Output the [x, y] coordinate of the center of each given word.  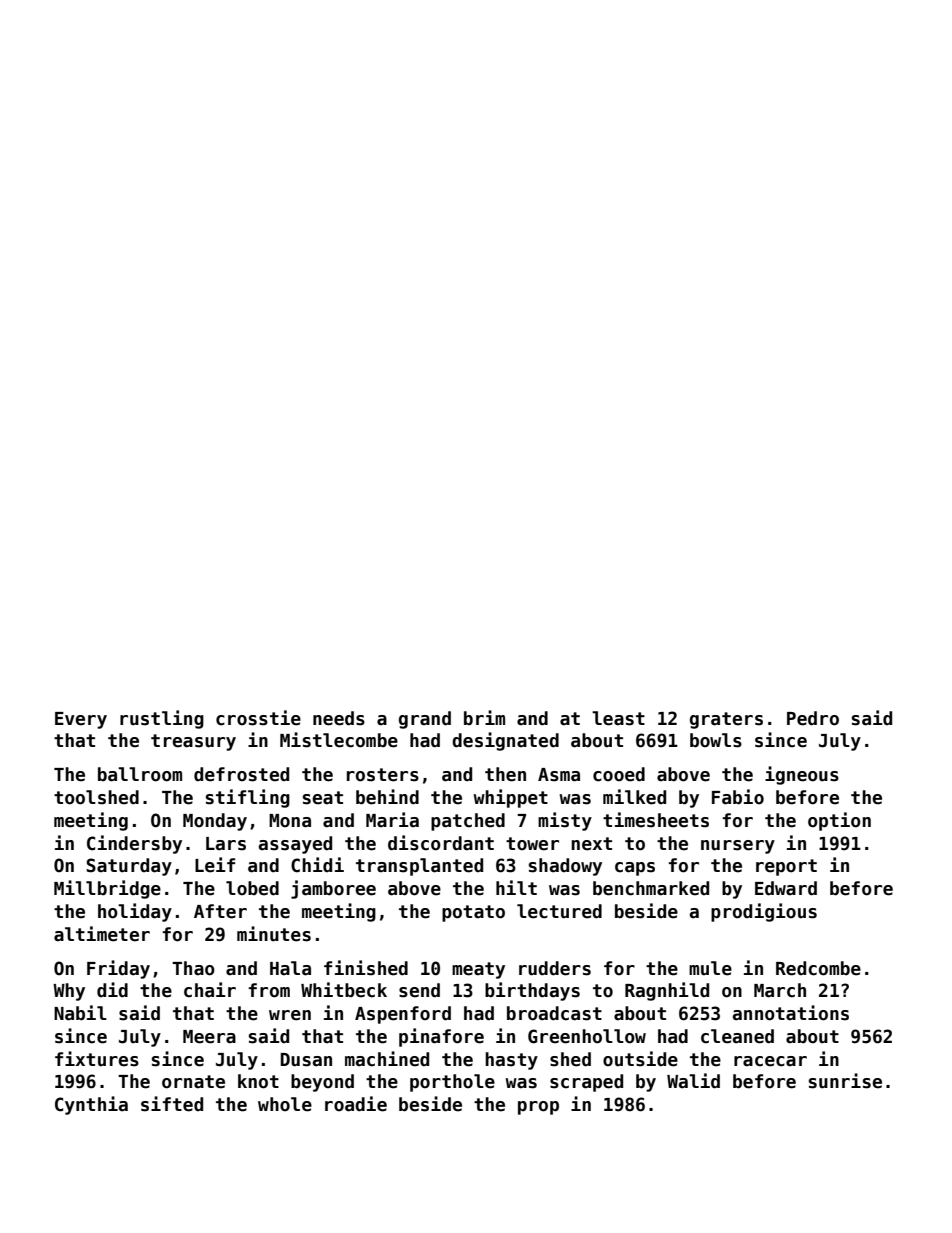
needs [339, 718]
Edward [786, 888]
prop [538, 1108]
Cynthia [91, 1105]
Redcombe [818, 968]
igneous [802, 775]
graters [726, 720]
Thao [193, 968]
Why [69, 992]
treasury [193, 742]
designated [505, 741]
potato [473, 913]
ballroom [140, 774]
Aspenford [403, 1015]
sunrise [845, 1081]
